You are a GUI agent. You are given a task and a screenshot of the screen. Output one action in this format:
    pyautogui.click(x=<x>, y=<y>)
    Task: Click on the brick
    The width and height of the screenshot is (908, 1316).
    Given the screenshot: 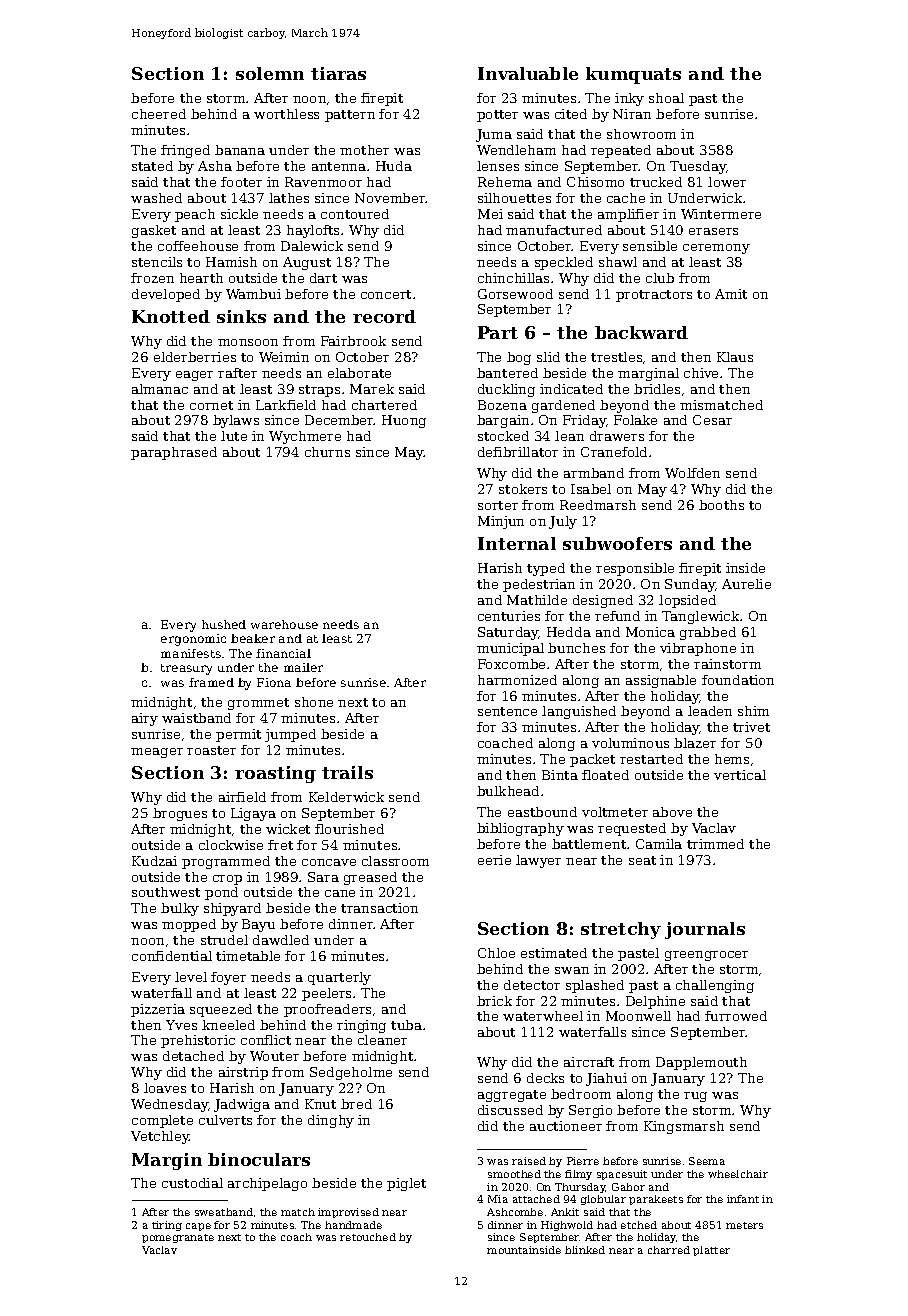 What is the action you would take?
    pyautogui.click(x=494, y=1001)
